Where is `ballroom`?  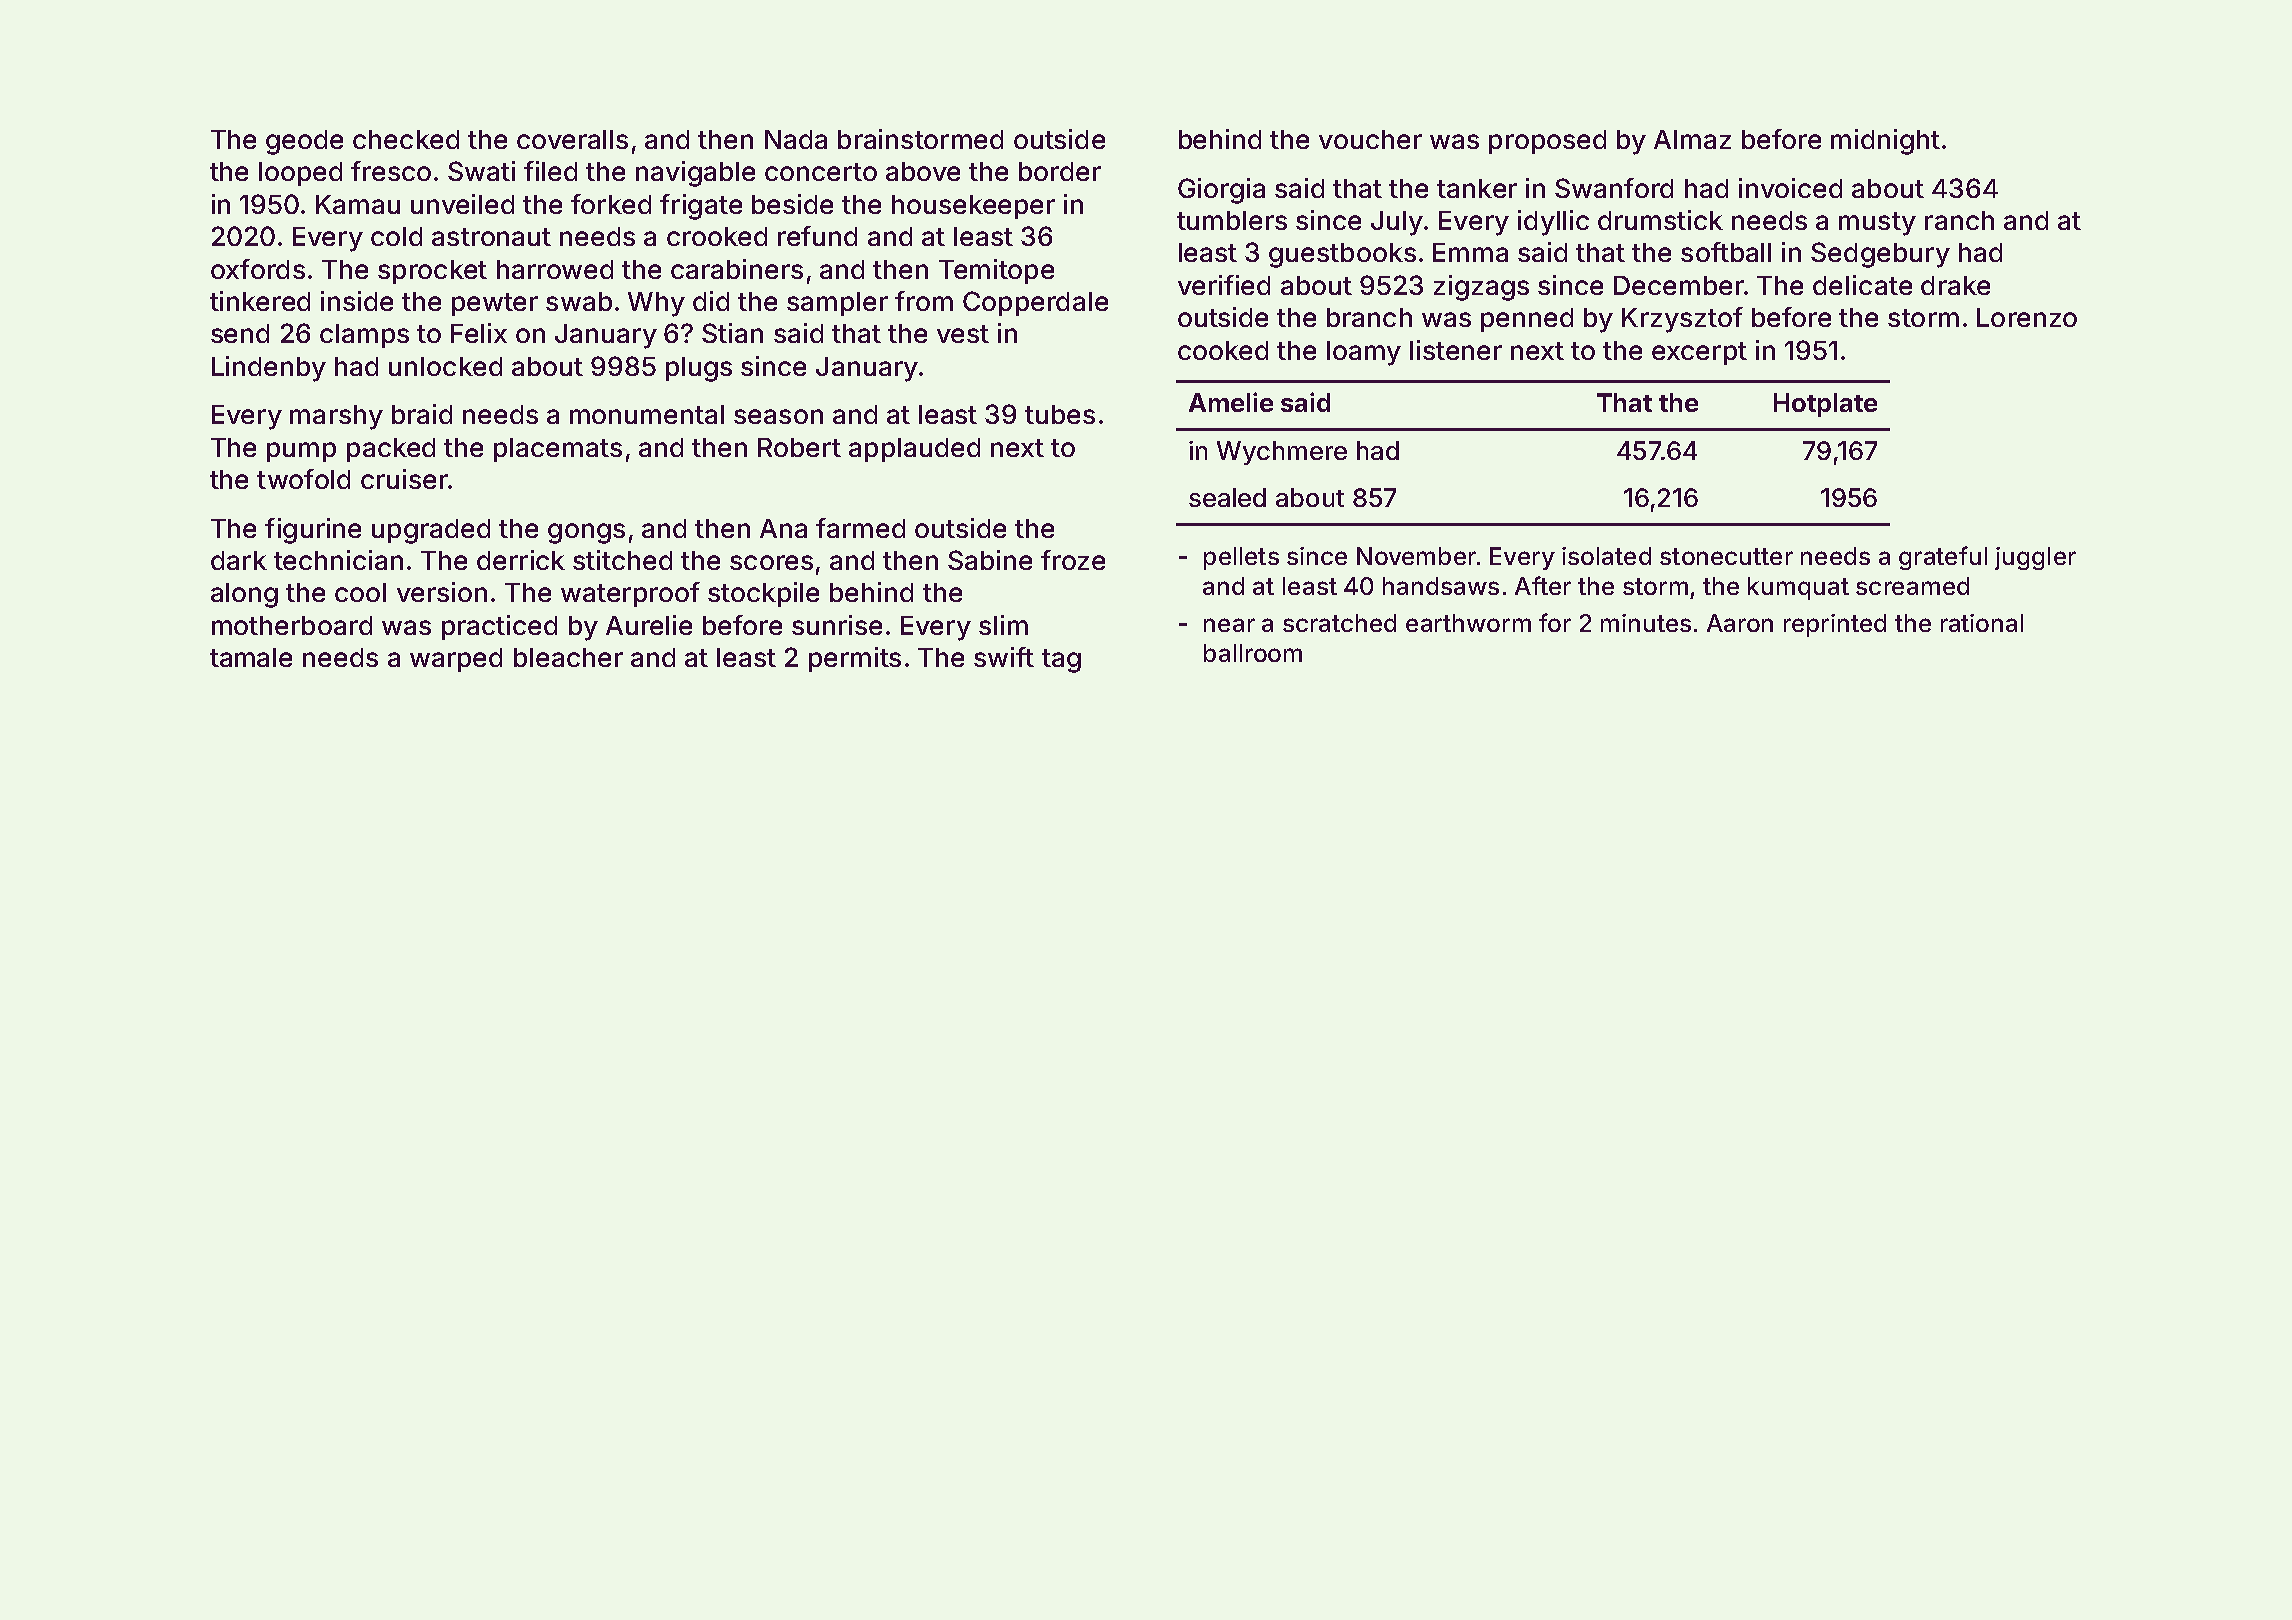
ballroom is located at coordinates (1253, 653).
